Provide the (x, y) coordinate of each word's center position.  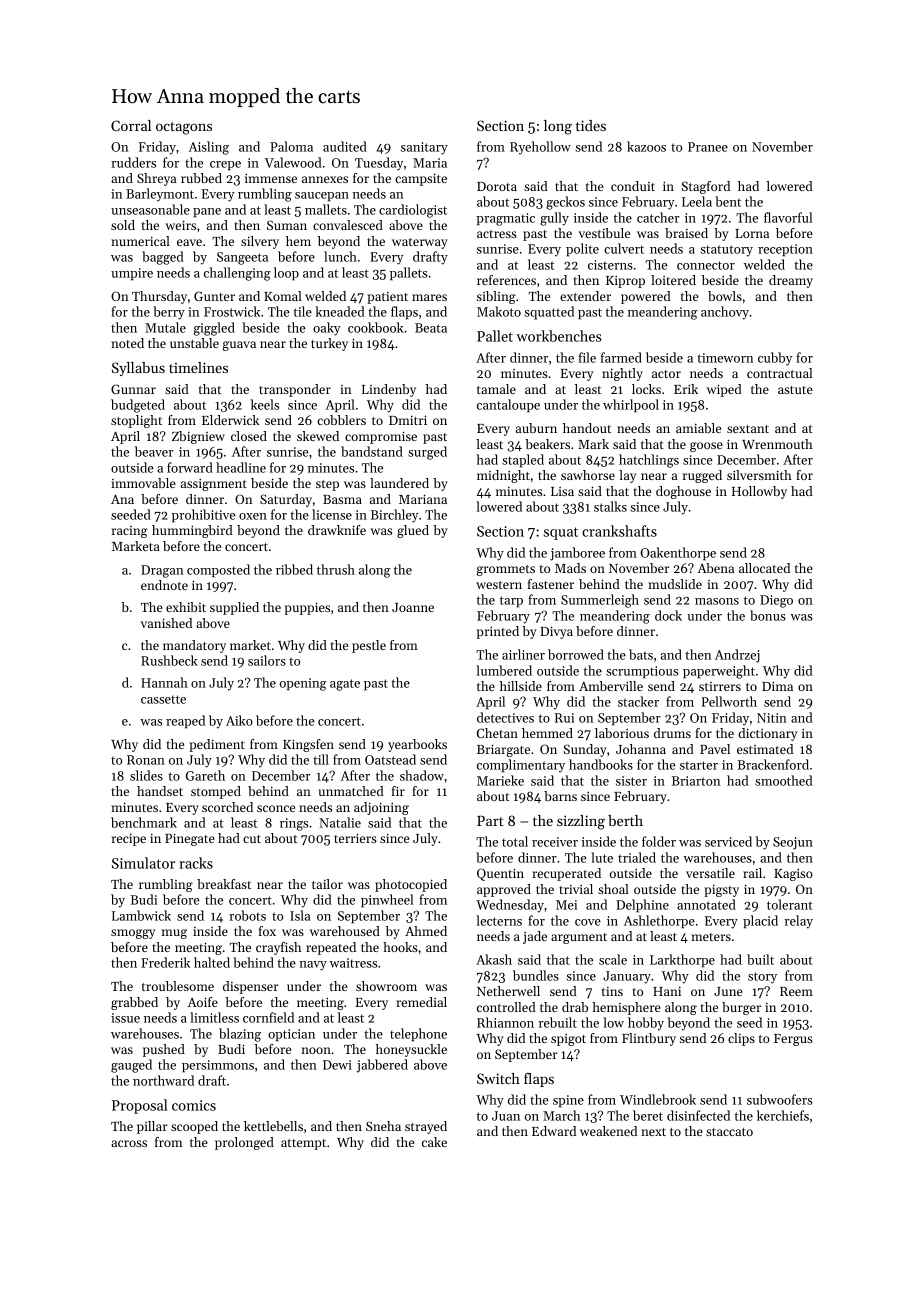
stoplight (136, 421)
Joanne (413, 607)
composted (218, 570)
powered (646, 297)
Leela (697, 201)
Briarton (696, 781)
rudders (133, 162)
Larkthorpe (682, 960)
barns (560, 796)
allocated (764, 568)
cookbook (376, 327)
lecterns (499, 920)
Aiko (239, 720)
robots (247, 915)
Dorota (497, 186)
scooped (194, 1127)
